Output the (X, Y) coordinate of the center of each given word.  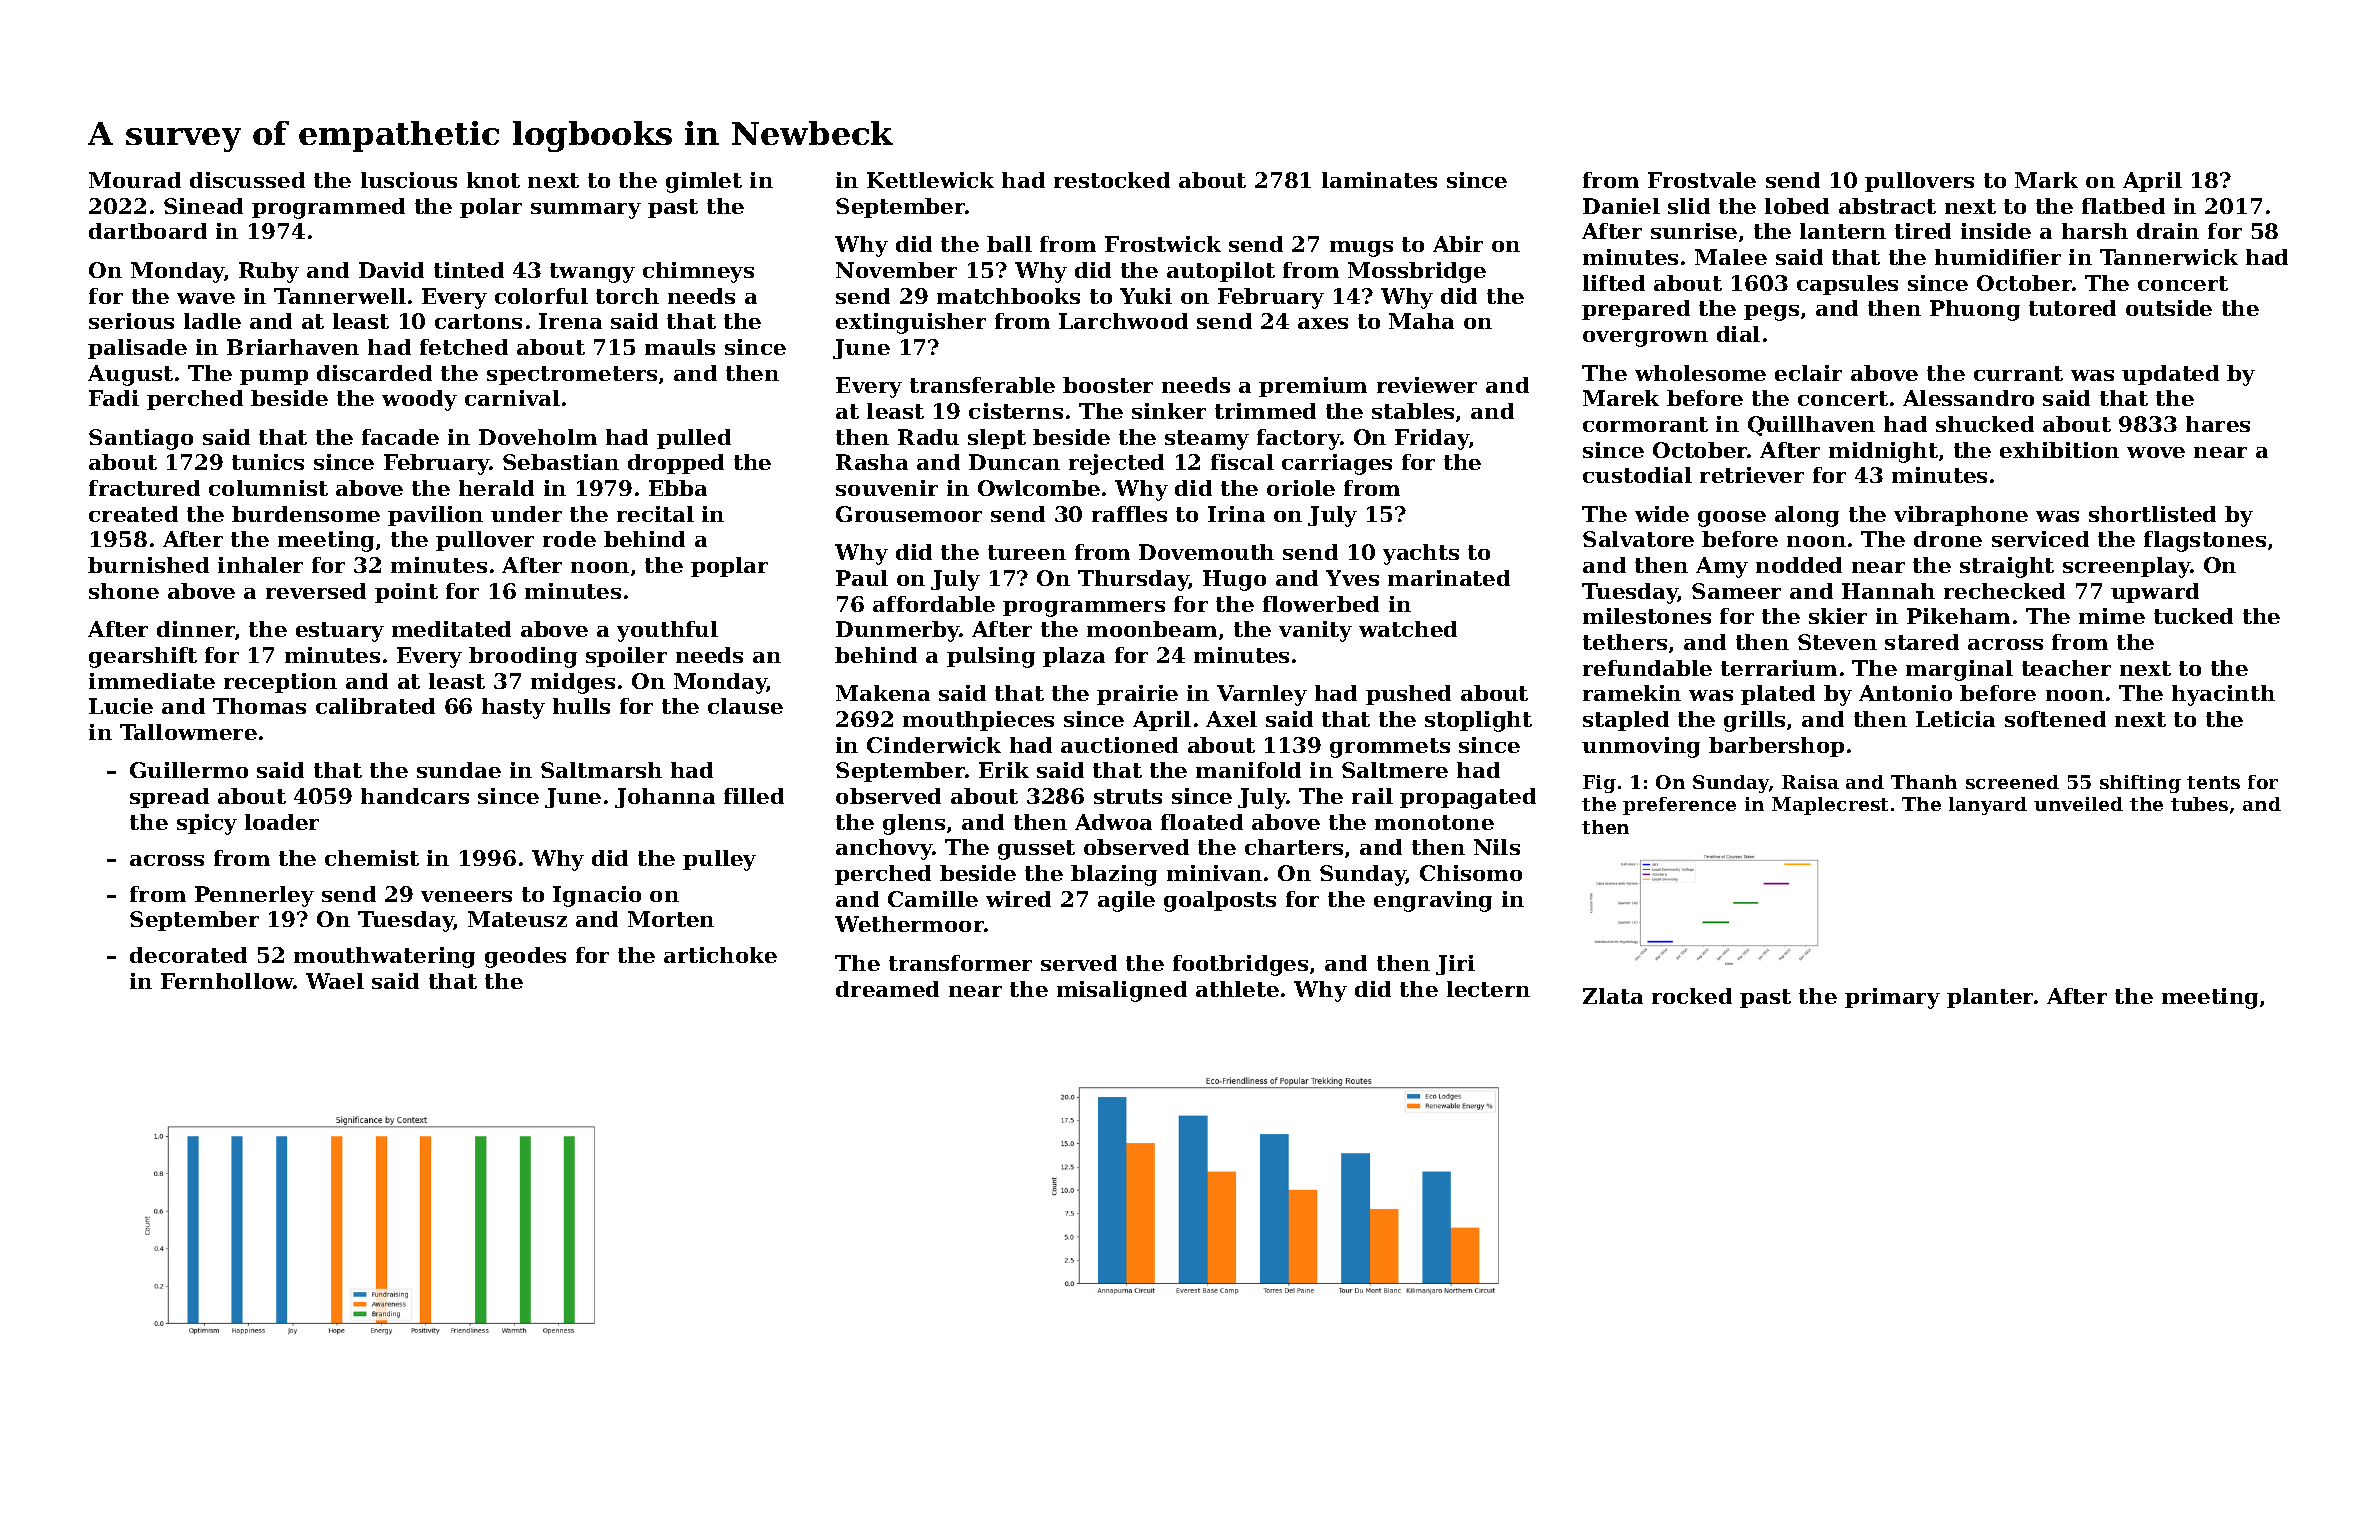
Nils (1497, 847)
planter (1990, 998)
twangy (592, 273)
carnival (512, 398)
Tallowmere (188, 732)
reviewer (1427, 385)
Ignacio (597, 896)
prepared (1636, 310)
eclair (1808, 373)
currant (2018, 373)
